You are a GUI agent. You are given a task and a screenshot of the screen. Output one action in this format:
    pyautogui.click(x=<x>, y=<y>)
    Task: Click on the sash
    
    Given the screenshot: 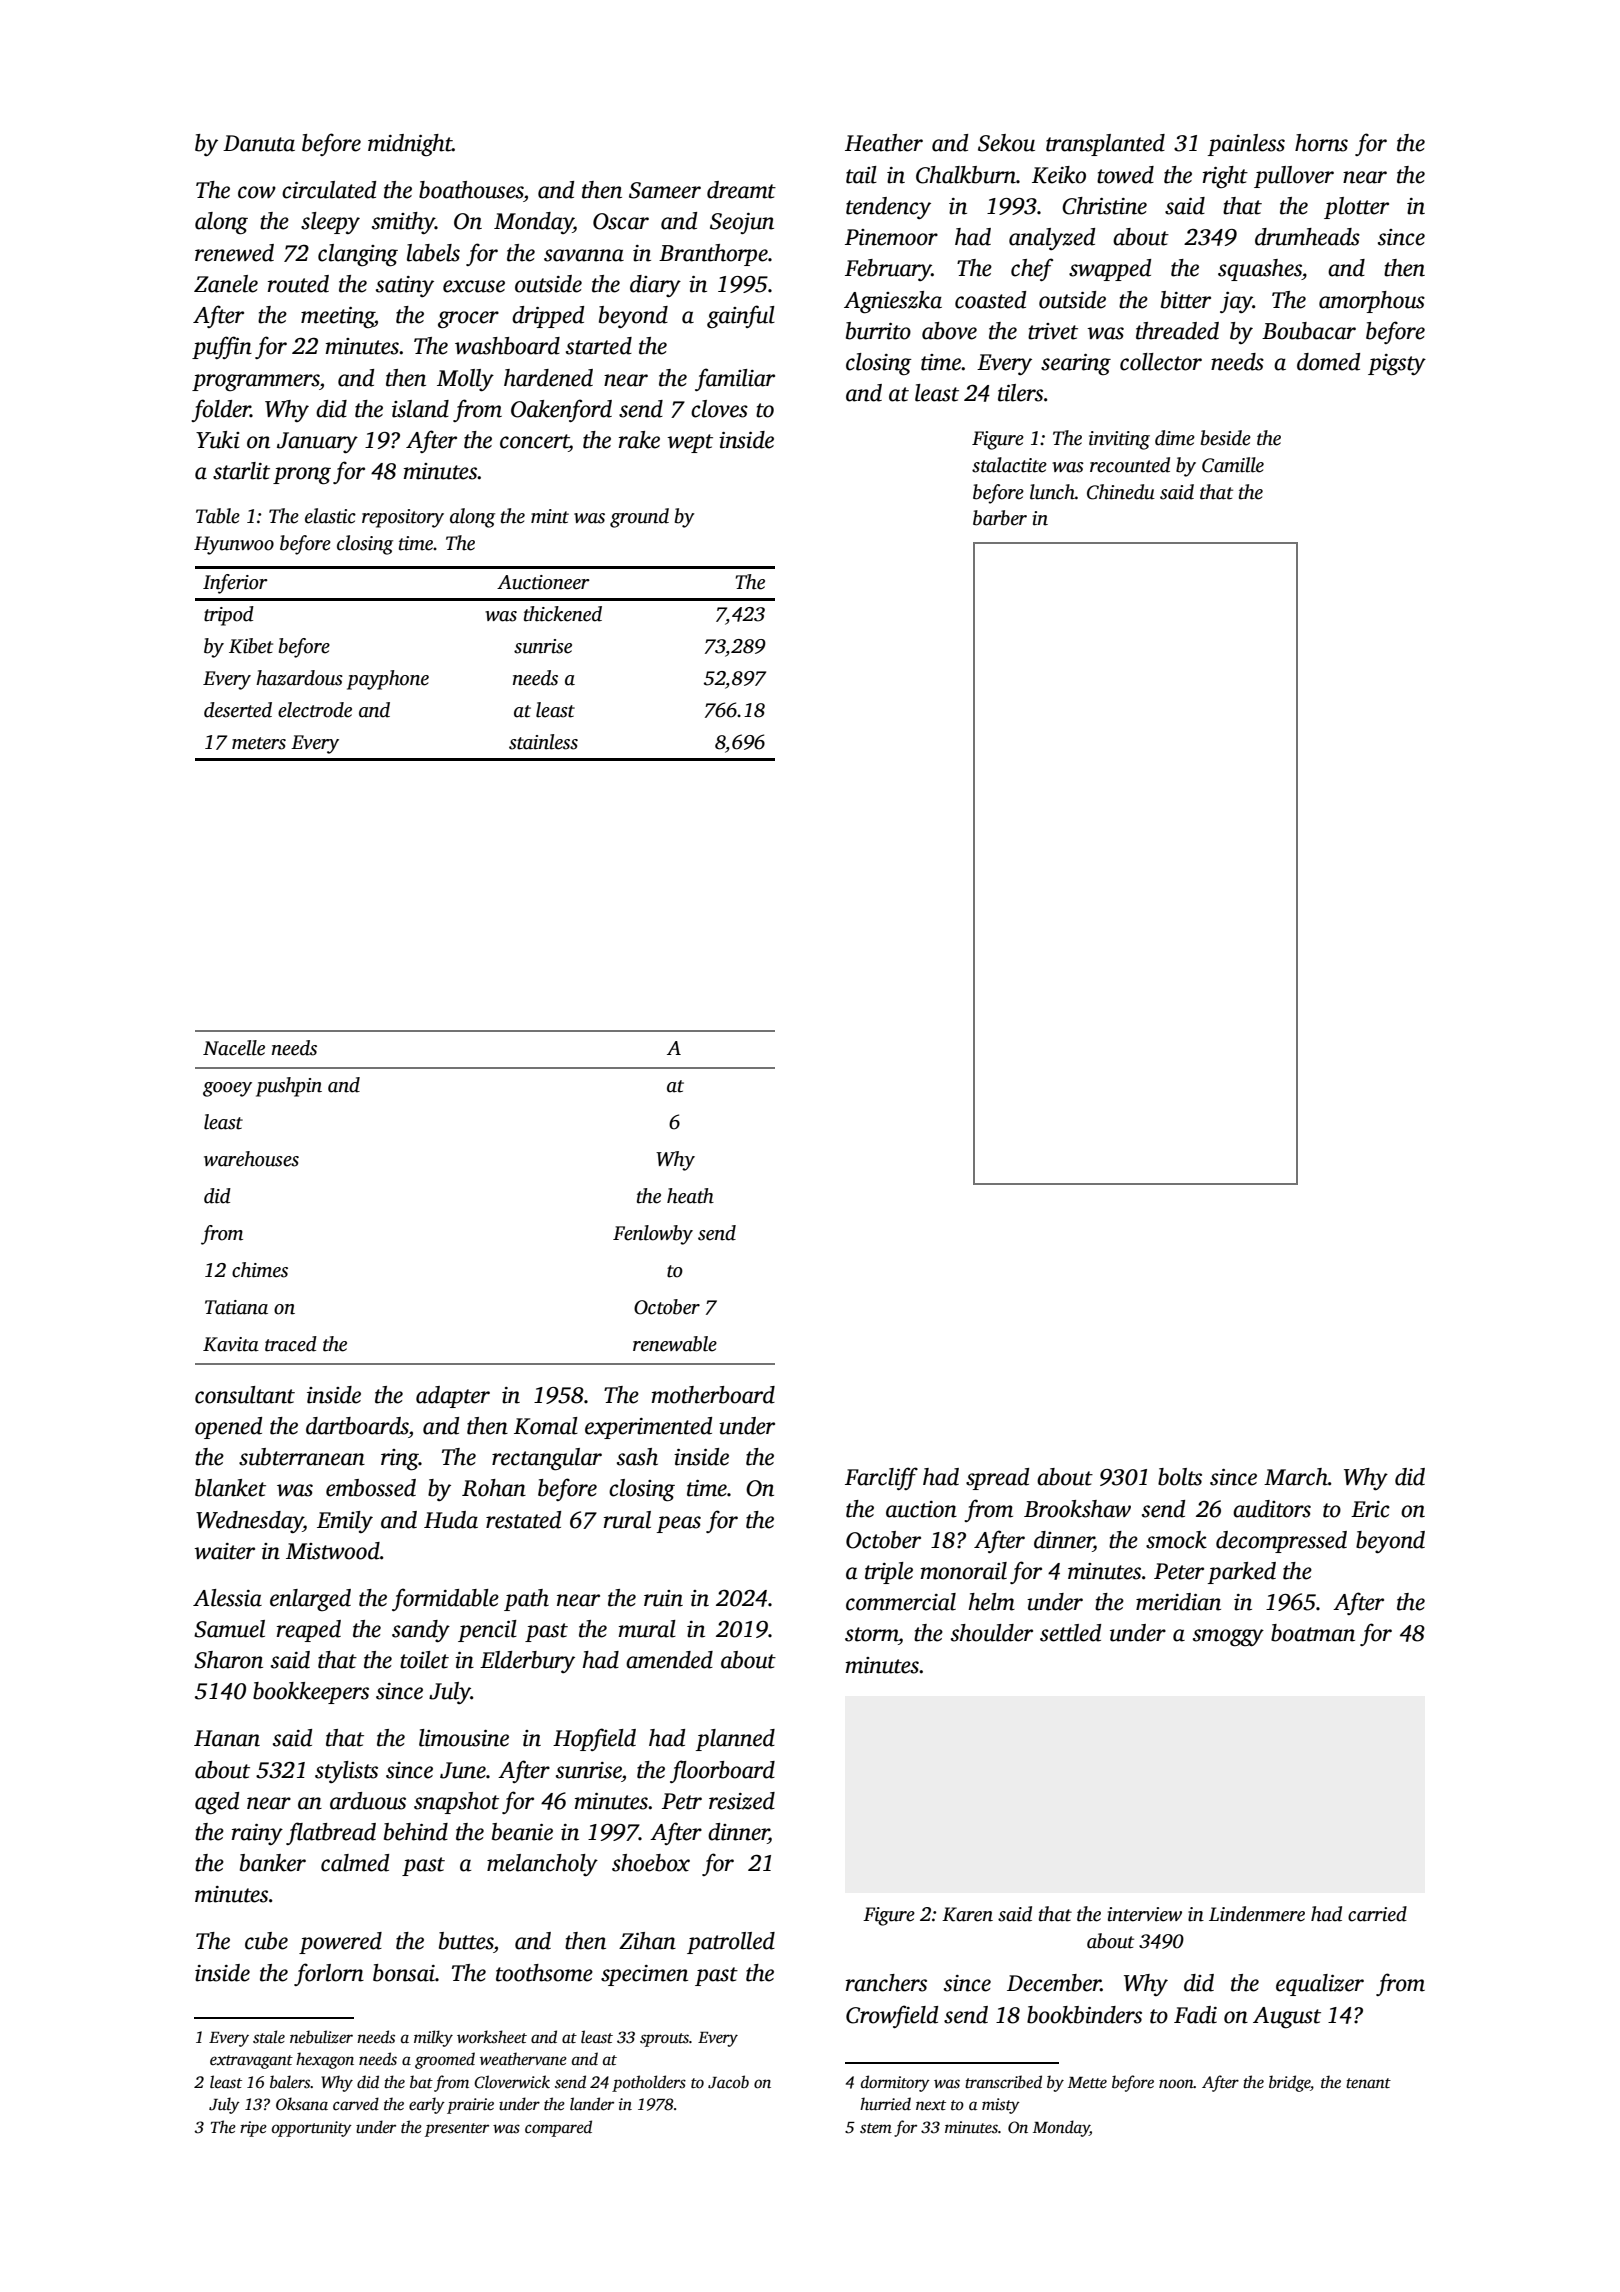 What is the action you would take?
    pyautogui.click(x=637, y=1457)
